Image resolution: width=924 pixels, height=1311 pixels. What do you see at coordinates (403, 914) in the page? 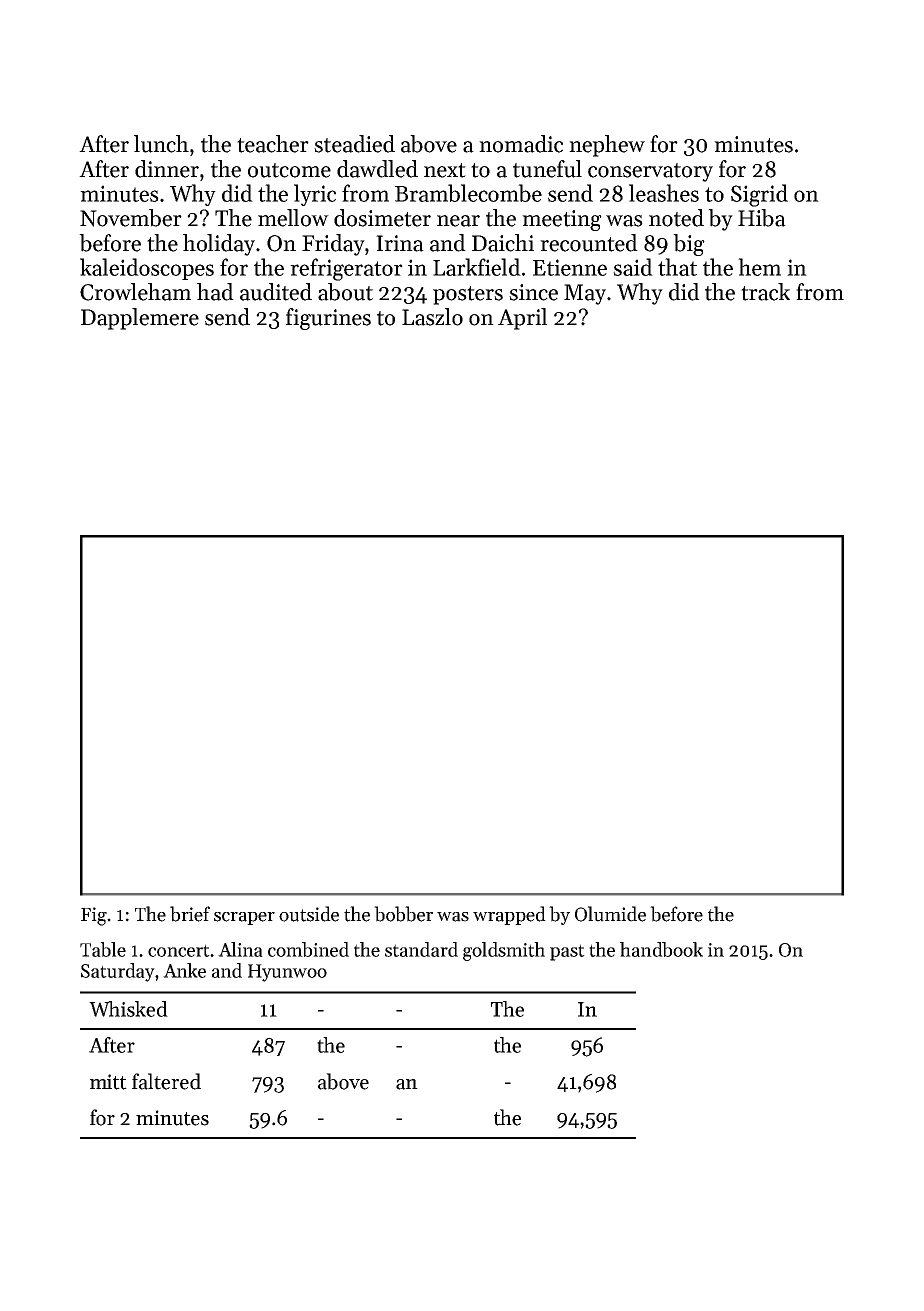
I see `bobber` at bounding box center [403, 914].
